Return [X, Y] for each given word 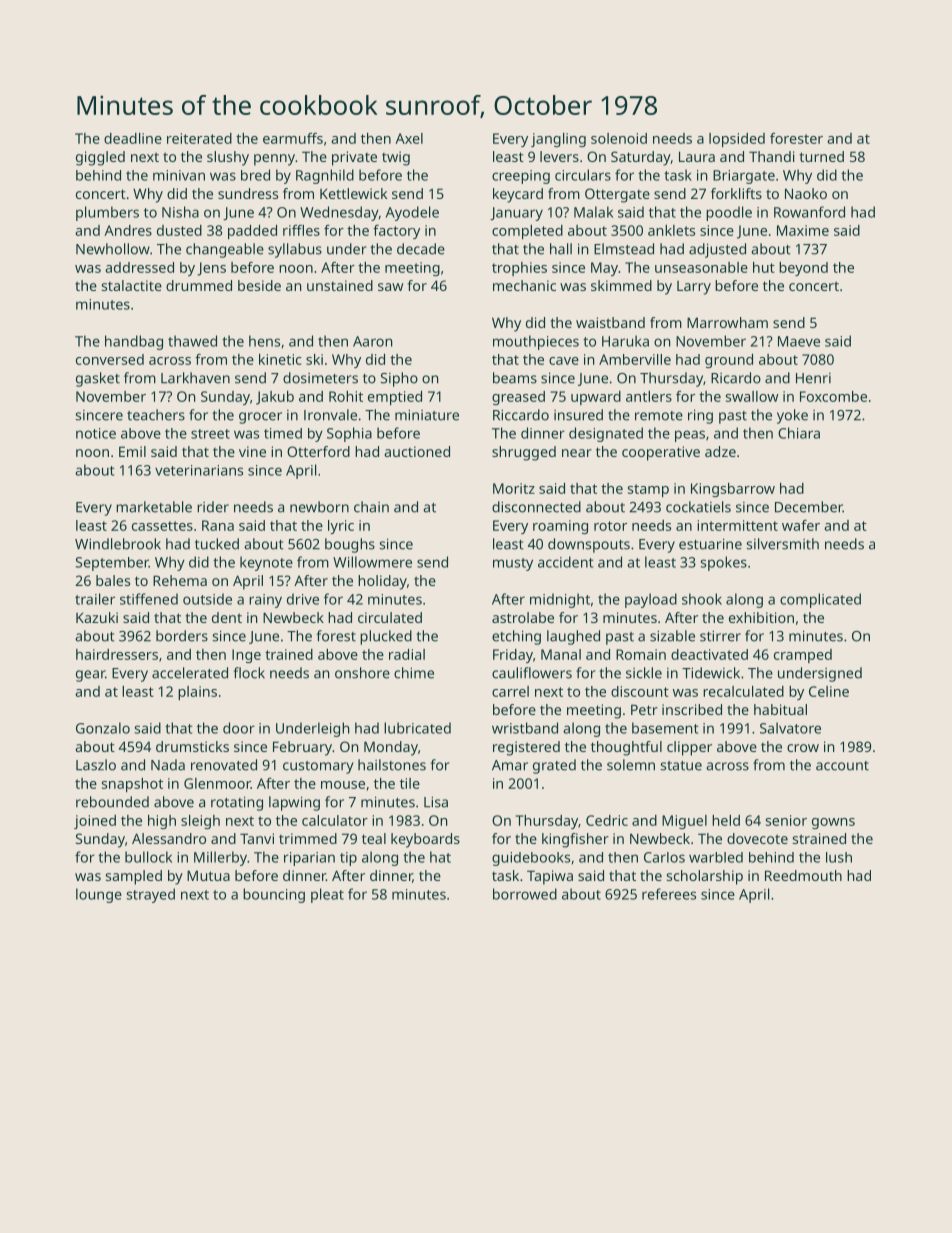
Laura [697, 156]
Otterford [318, 451]
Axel [409, 138]
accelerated [190, 673]
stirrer [720, 636]
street [210, 434]
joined [95, 822]
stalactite [132, 285]
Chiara [799, 433]
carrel [510, 691]
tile [410, 783]
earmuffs [293, 138]
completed [527, 232]
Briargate [744, 177]
